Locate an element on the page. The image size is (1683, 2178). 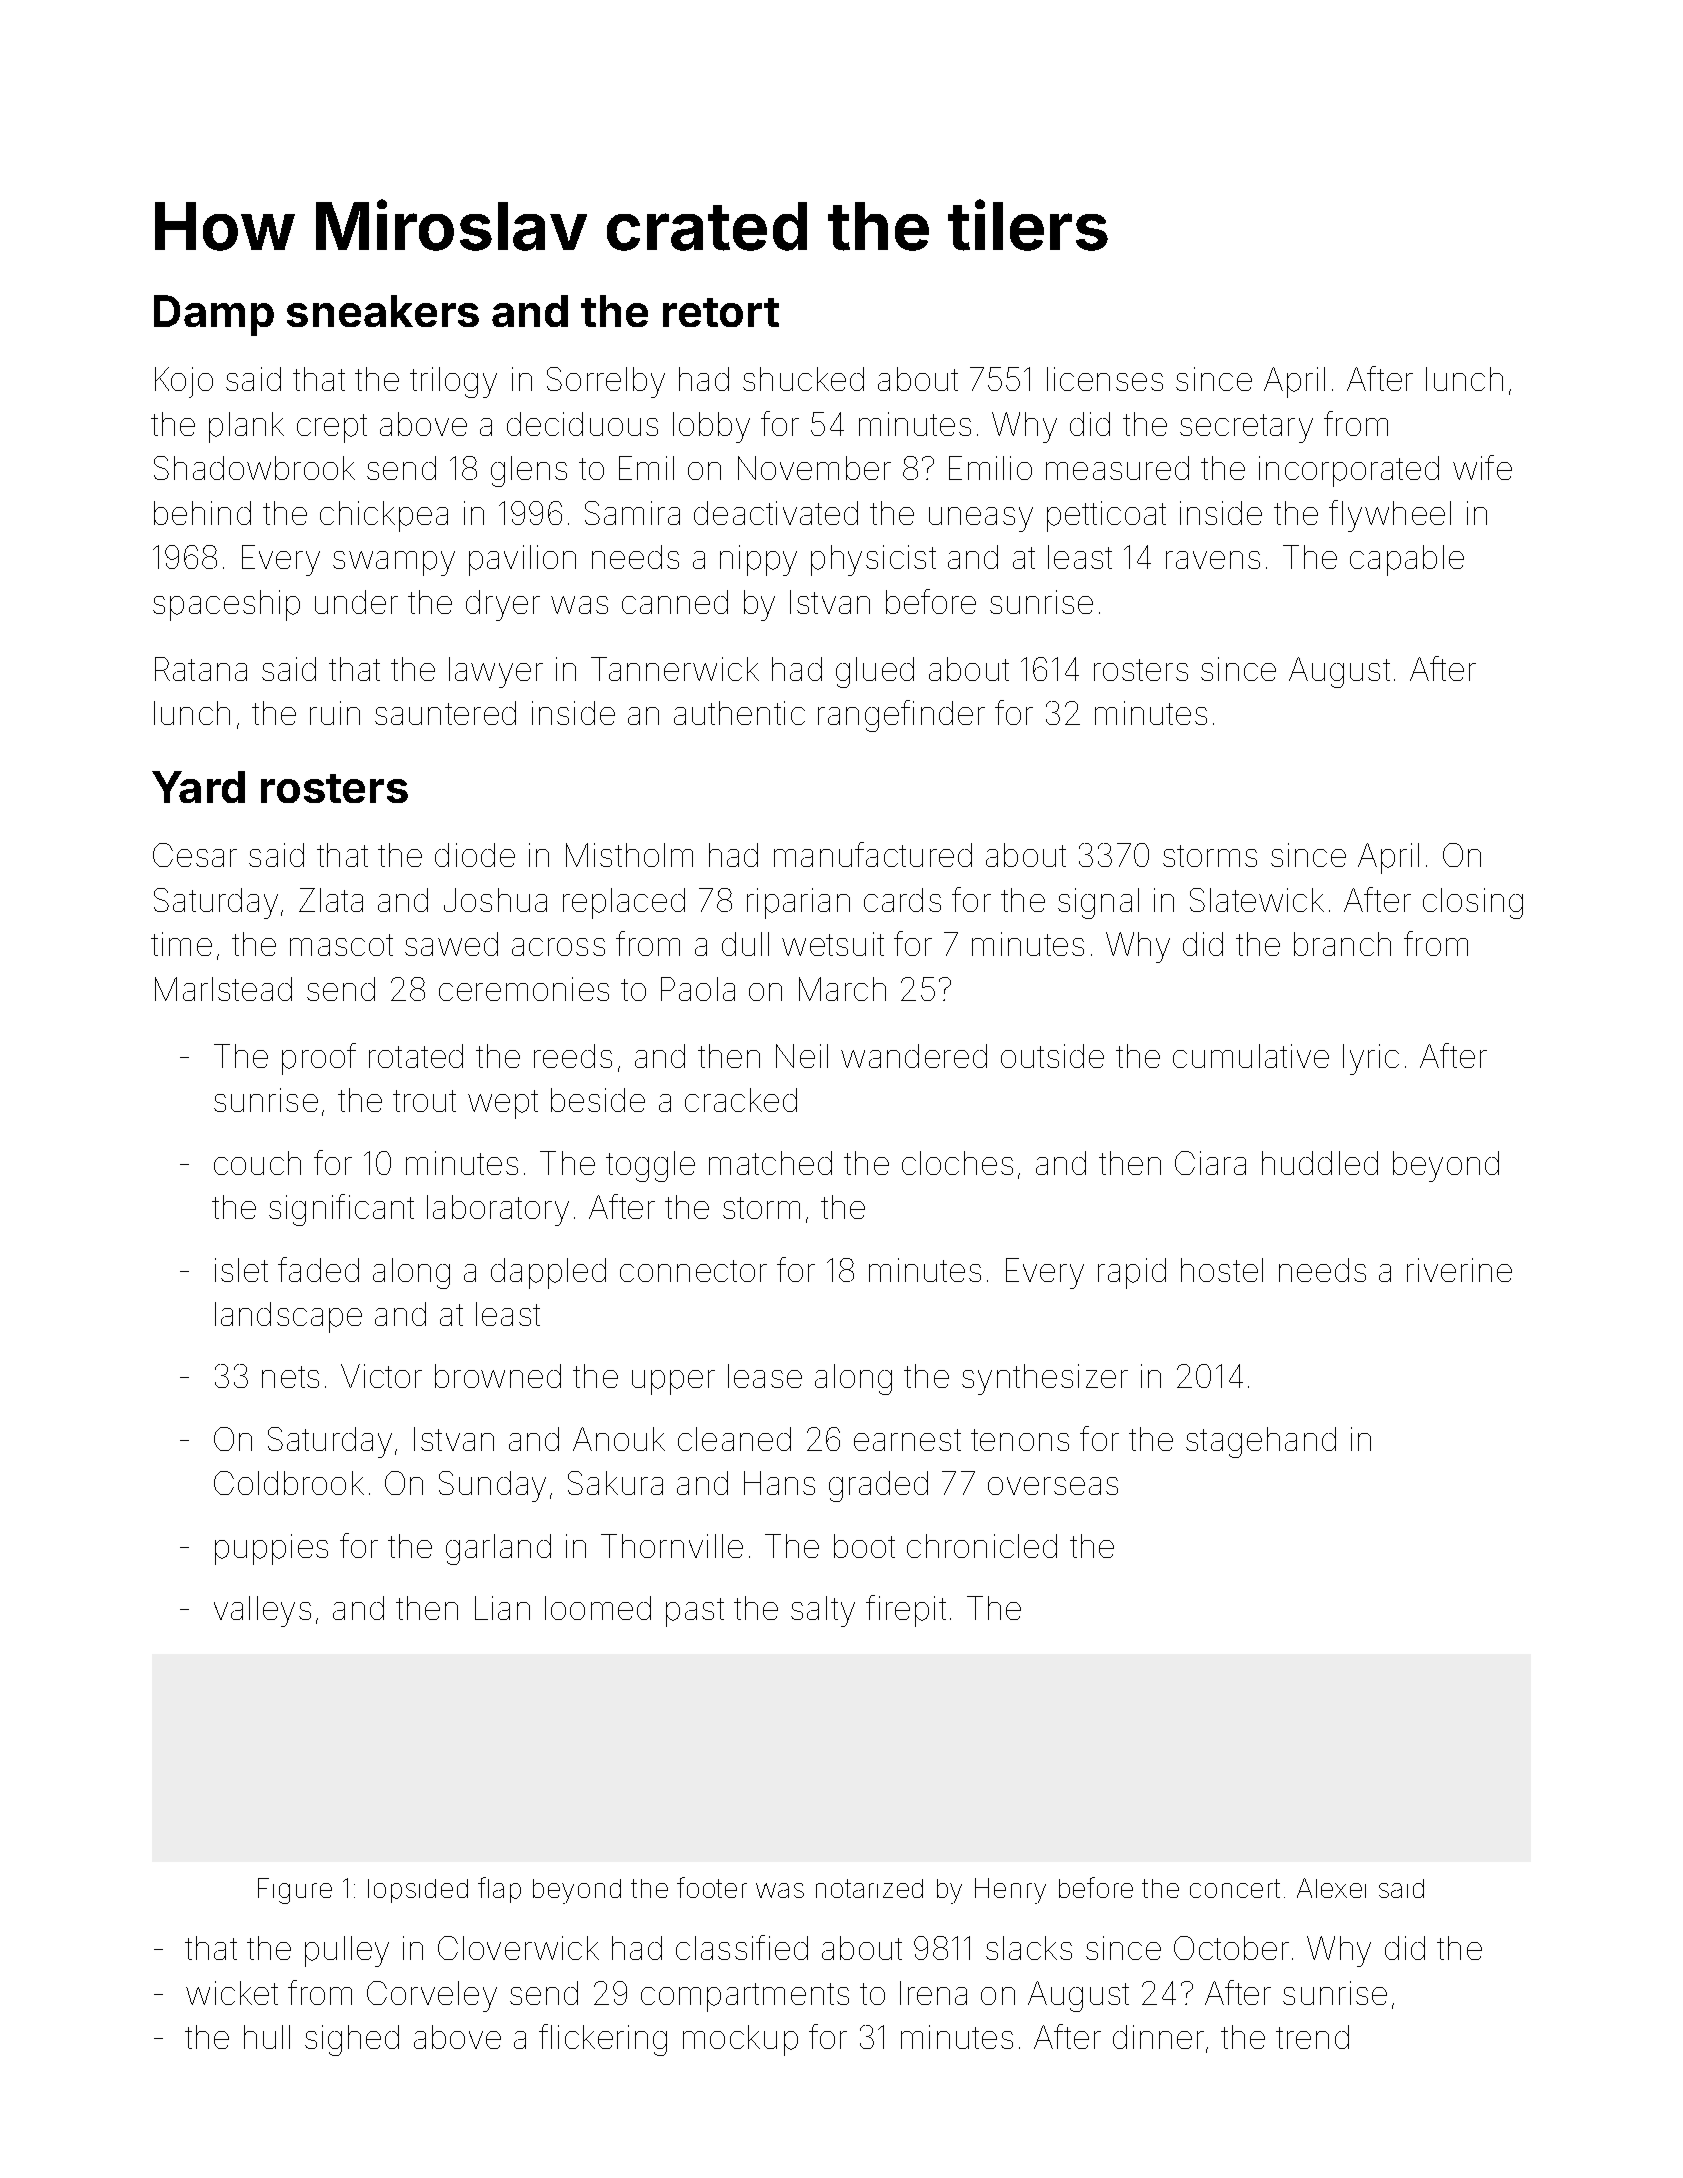
wife is located at coordinates (1482, 467).
